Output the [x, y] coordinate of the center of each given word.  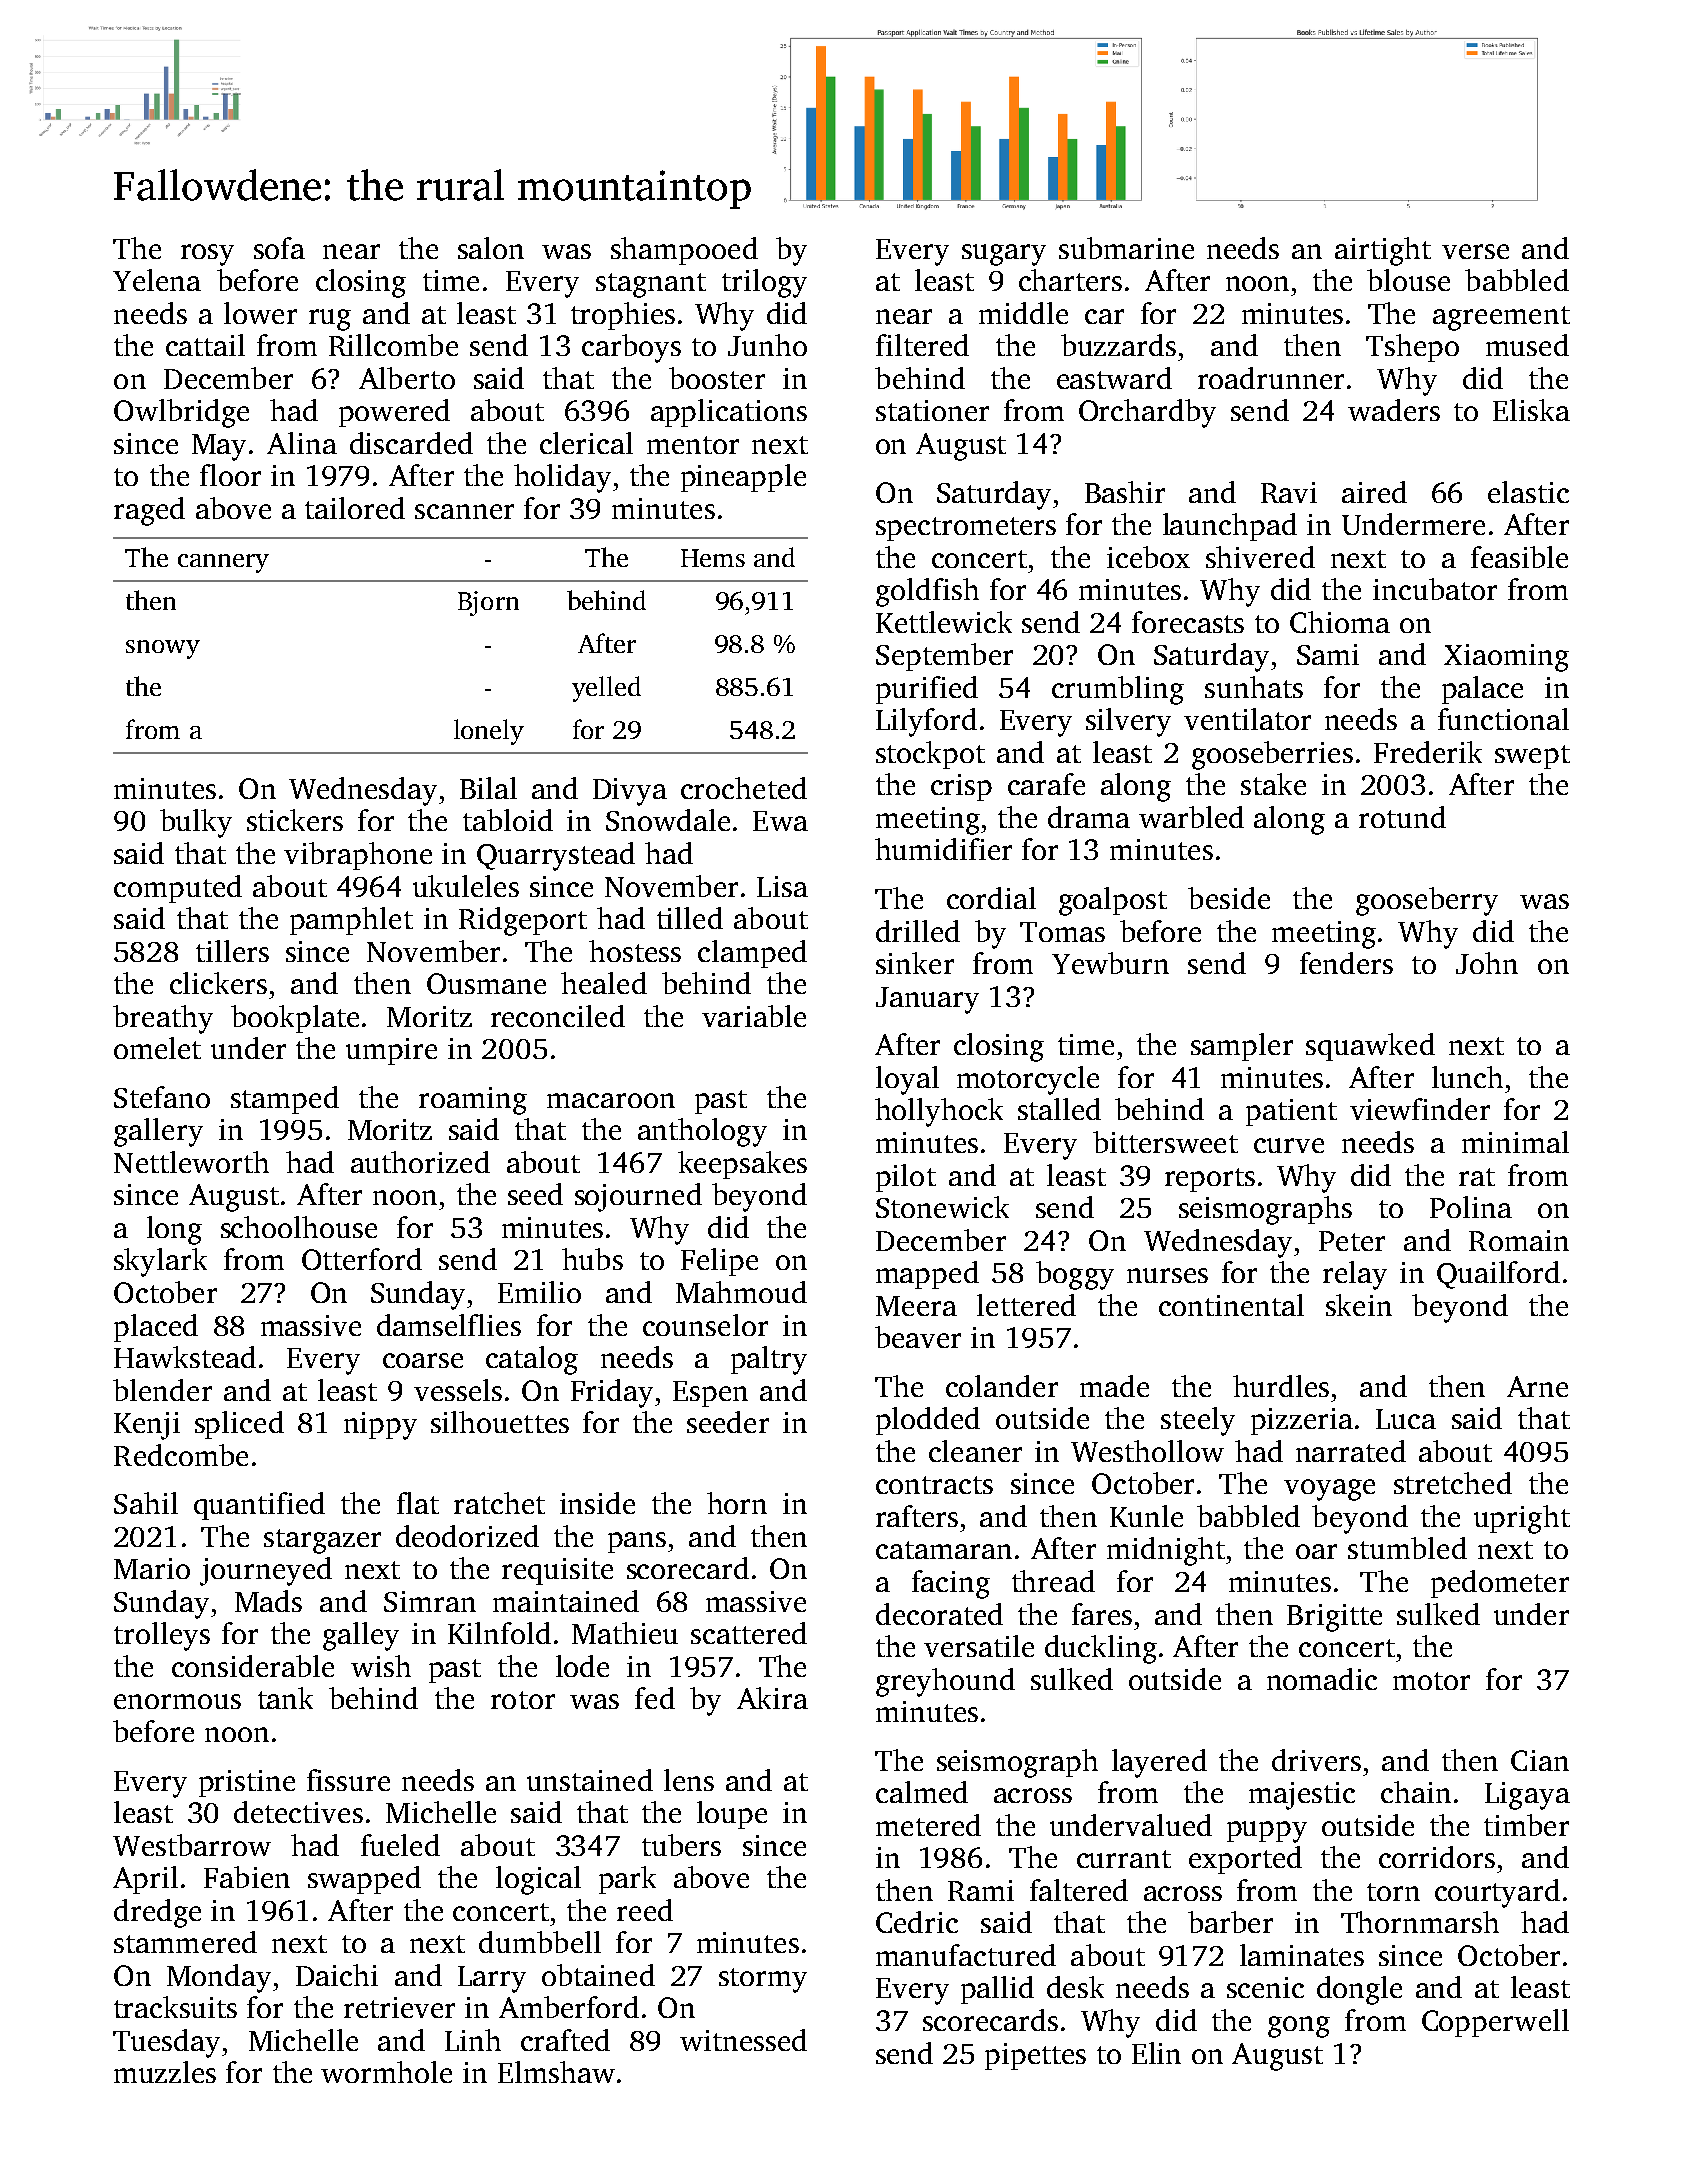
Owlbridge [181, 413]
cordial [991, 898]
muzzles [165, 2072]
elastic [1528, 492]
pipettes [1035, 2056]
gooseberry [1427, 901]
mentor [693, 445]
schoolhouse [299, 1227]
